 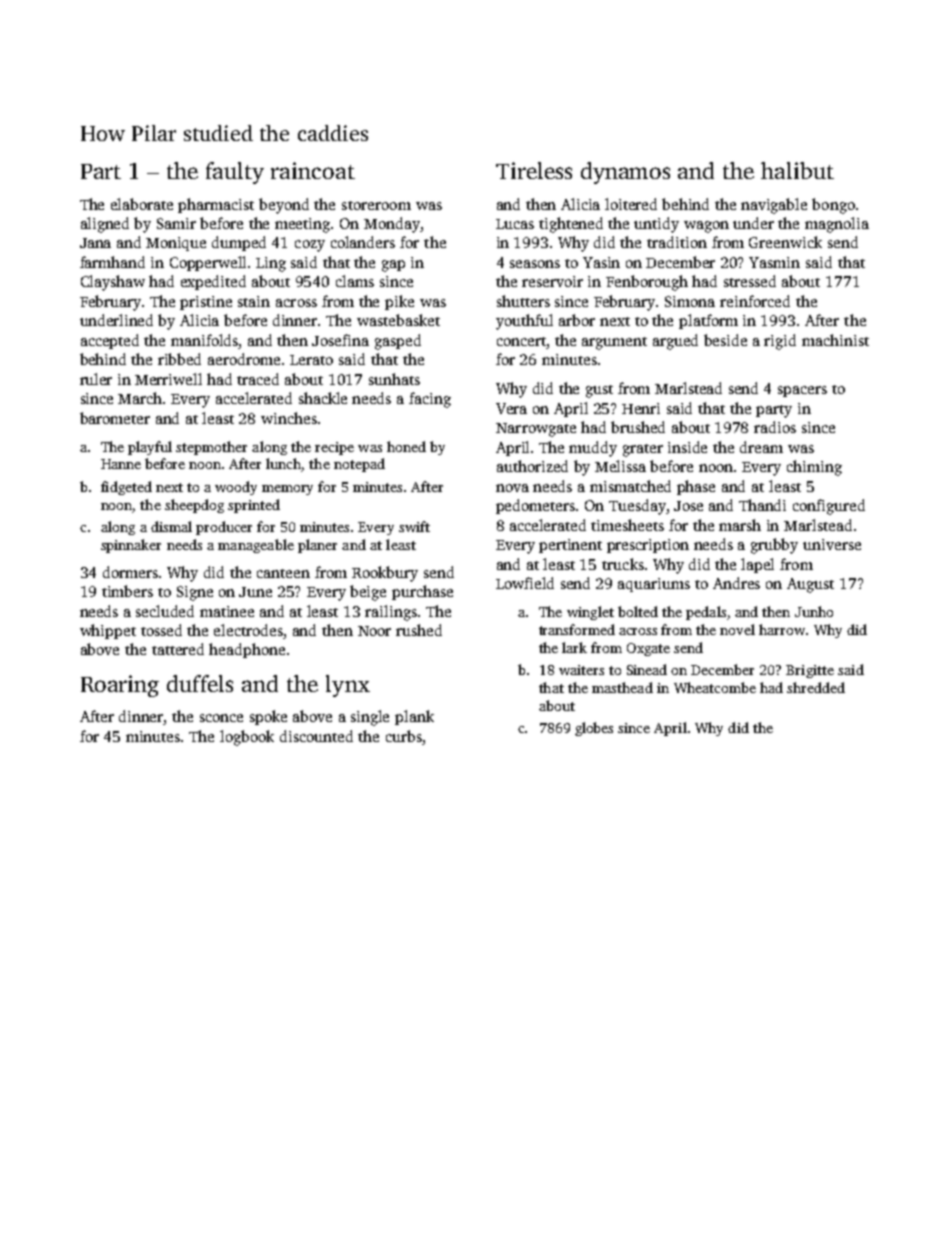 What do you see at coordinates (534, 170) in the screenshot?
I see `Tireless` at bounding box center [534, 170].
